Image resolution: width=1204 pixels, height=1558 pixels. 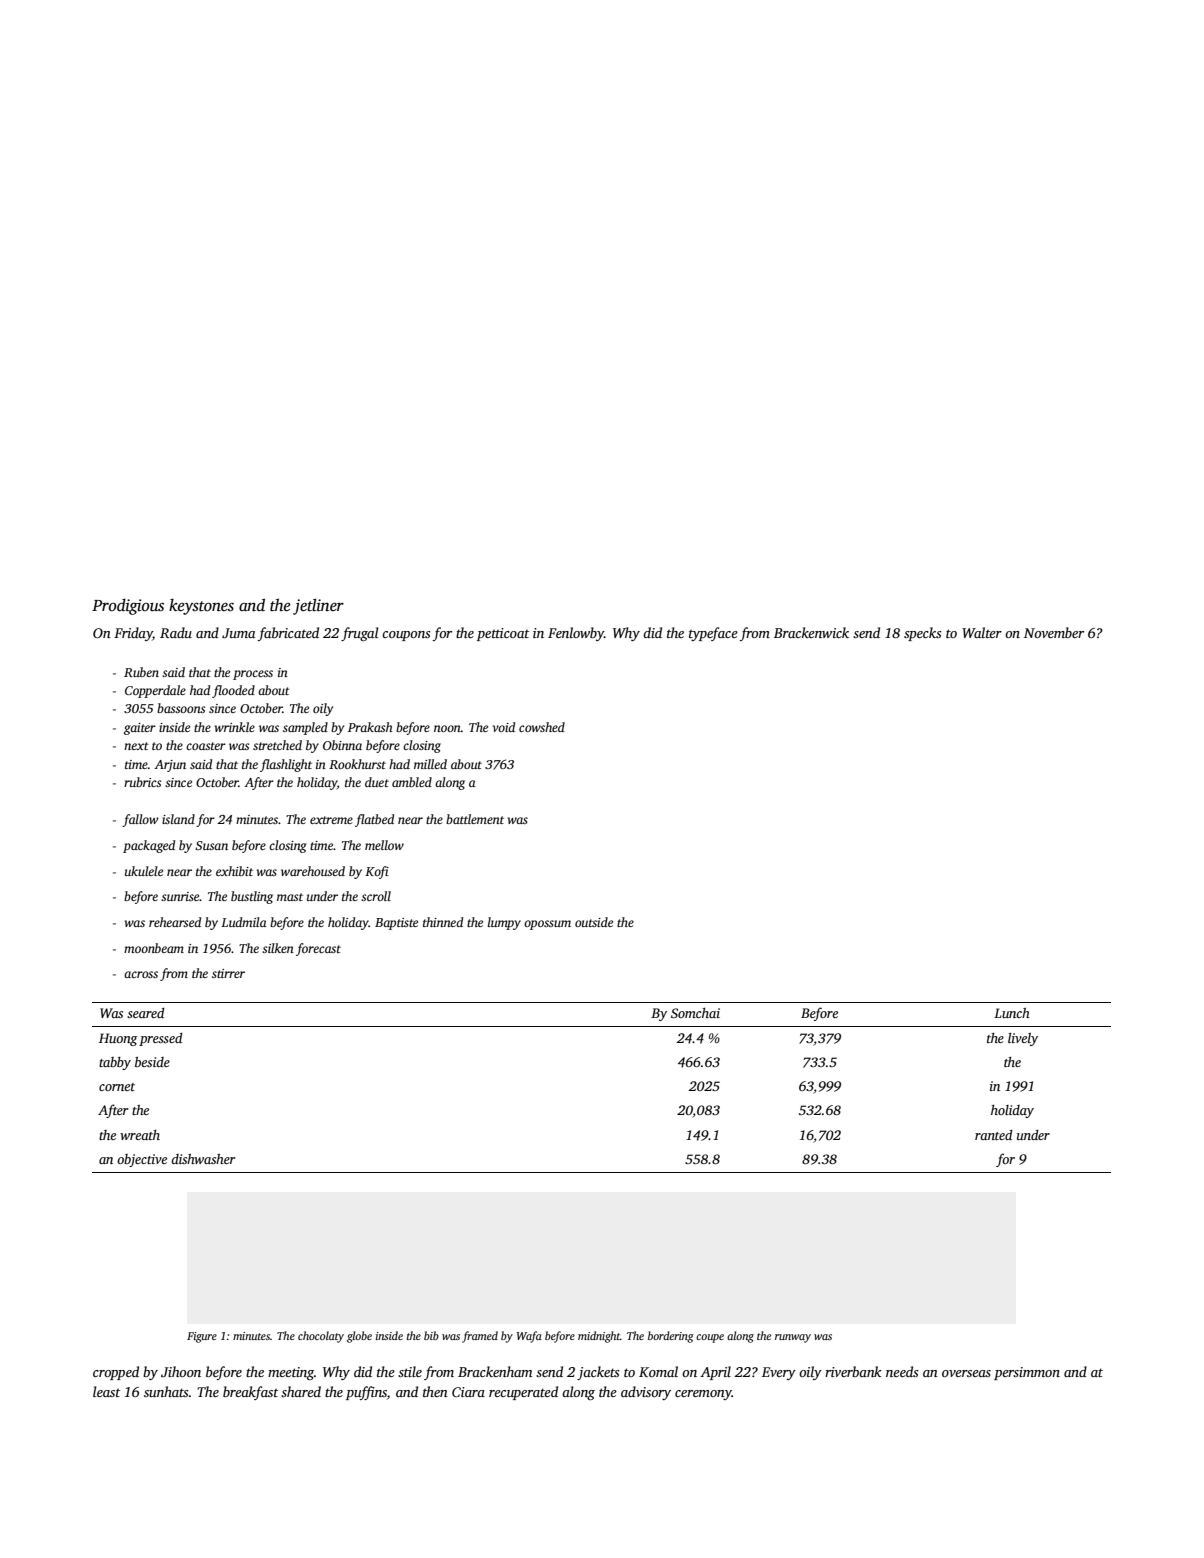 I want to click on dishwasher, so click(x=203, y=1159).
